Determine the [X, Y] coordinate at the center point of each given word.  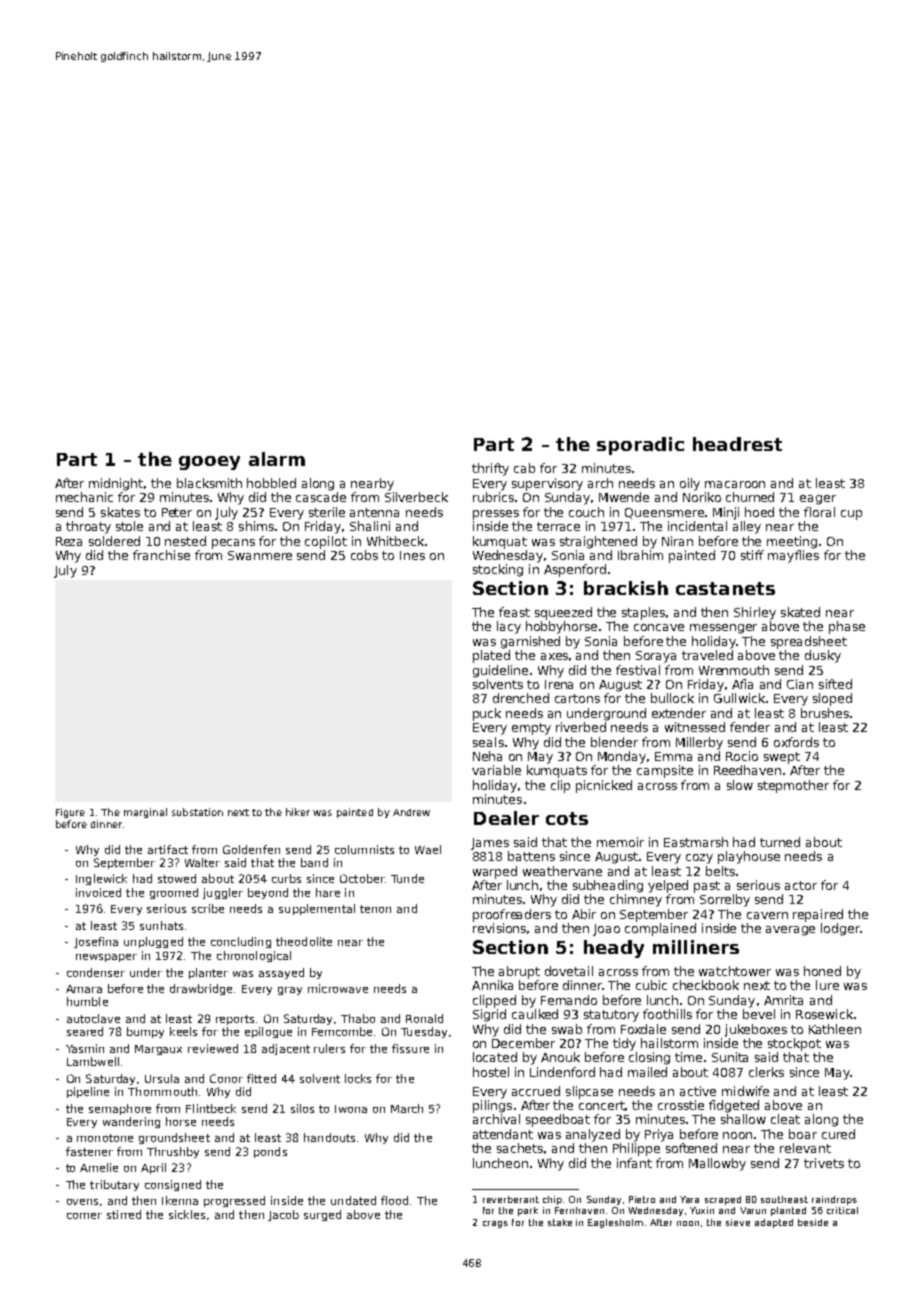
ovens [82, 1202]
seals [488, 742]
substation [197, 812]
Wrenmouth [734, 670]
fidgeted [734, 1106]
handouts [329, 1137]
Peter [177, 512]
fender [750, 727]
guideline [500, 671]
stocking [498, 570]
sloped [832, 699]
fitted [261, 1078]
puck [487, 714]
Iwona [351, 1109]
